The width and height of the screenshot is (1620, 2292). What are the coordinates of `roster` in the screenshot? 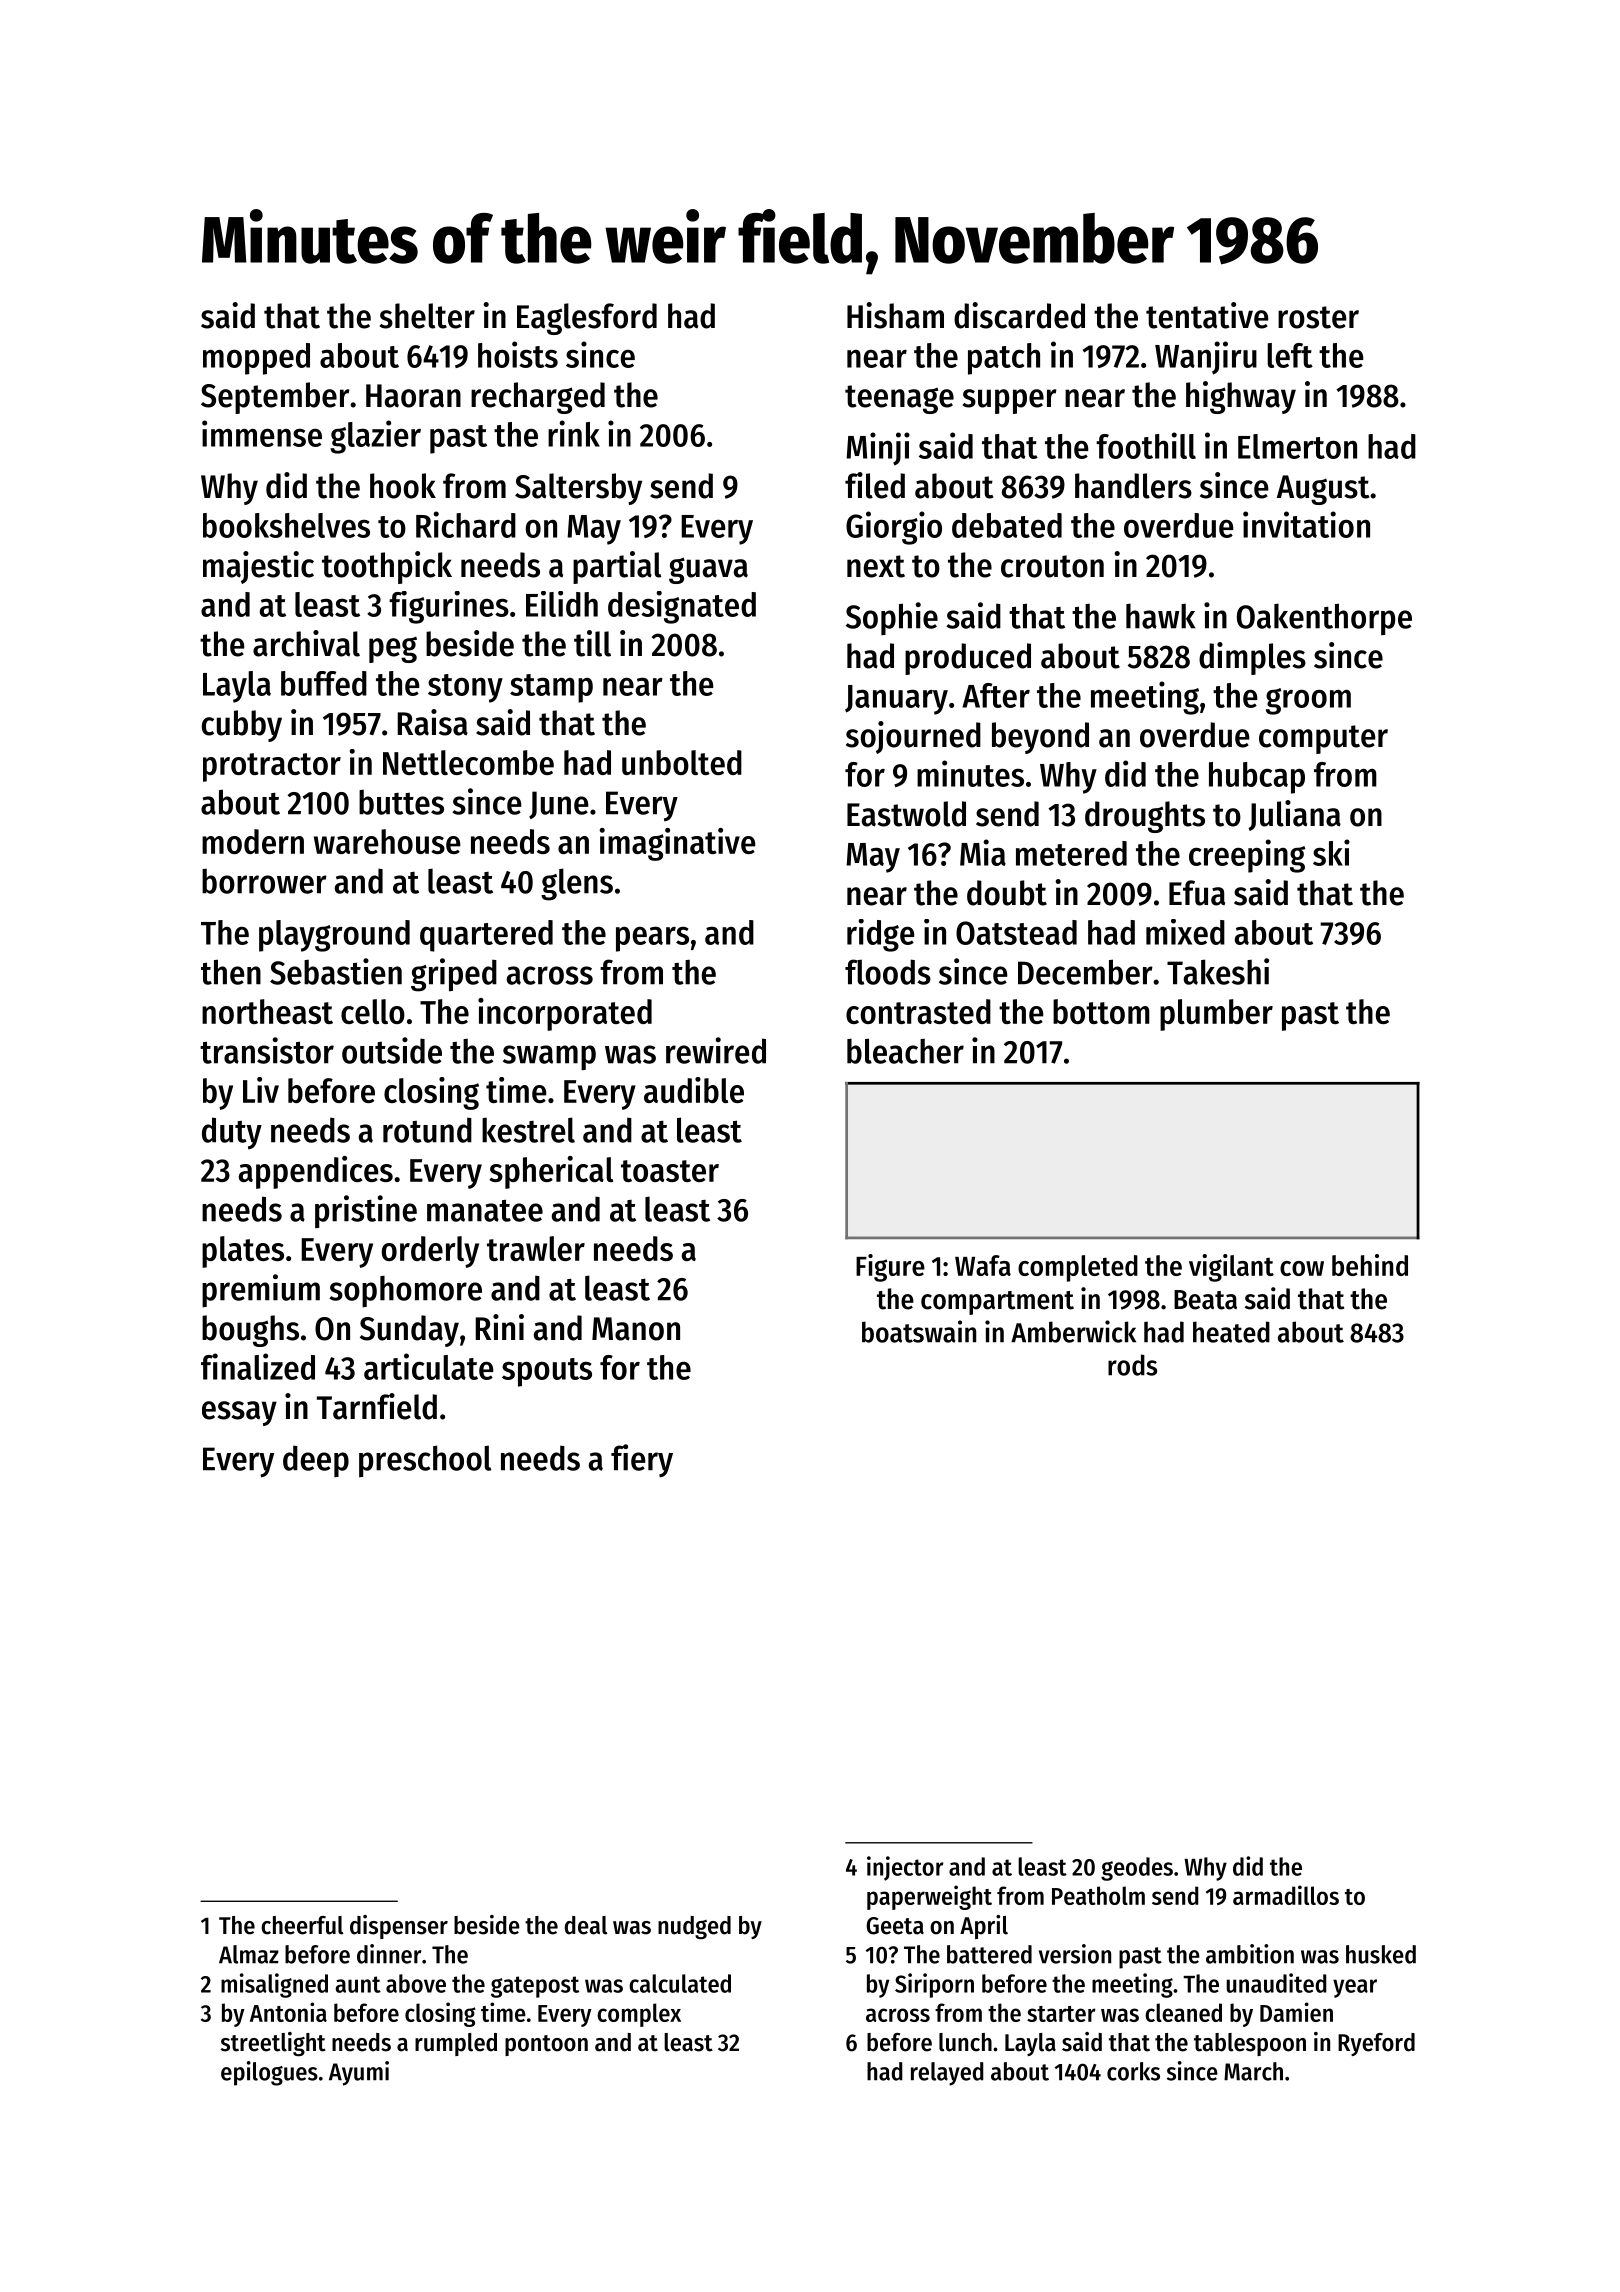 It's located at (1318, 317).
